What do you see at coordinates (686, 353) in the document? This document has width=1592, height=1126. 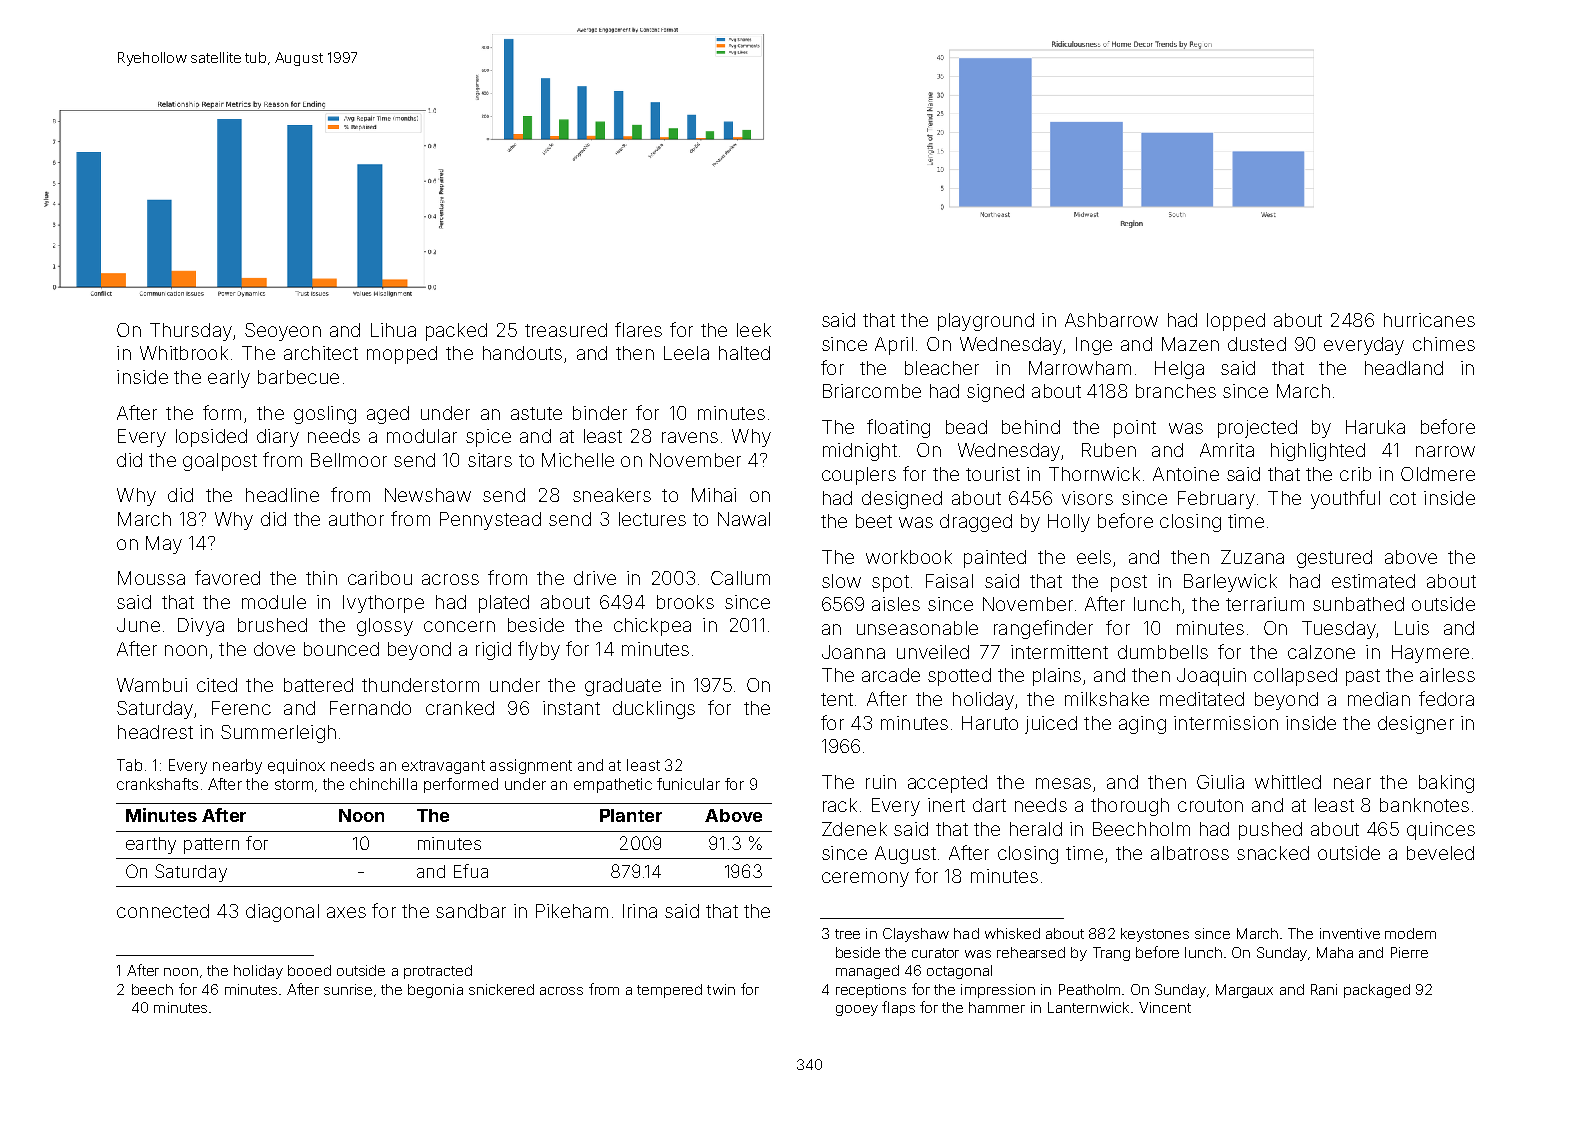 I see `Leela` at bounding box center [686, 353].
